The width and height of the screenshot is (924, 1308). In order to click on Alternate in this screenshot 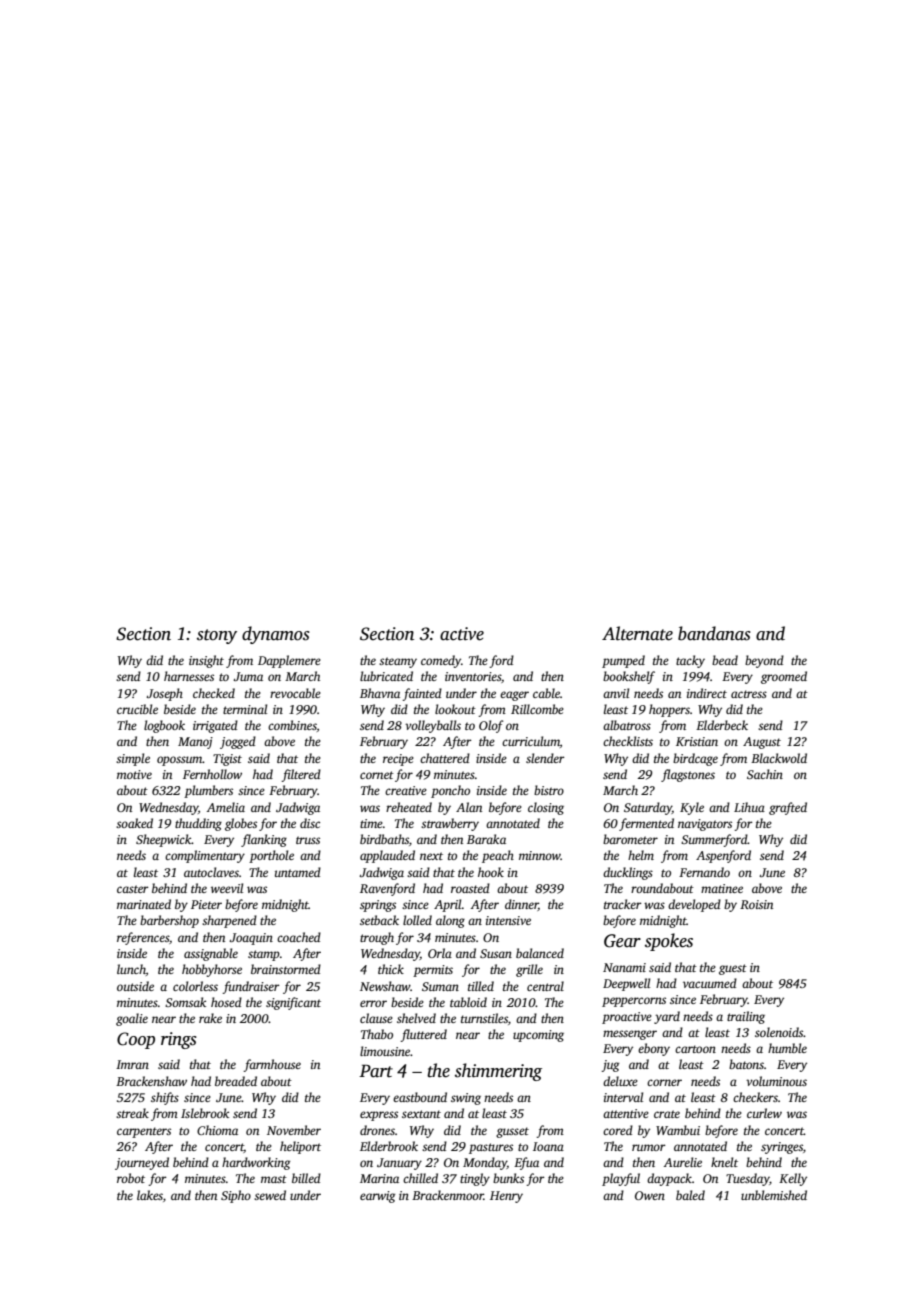, I will do `click(637, 633)`.
